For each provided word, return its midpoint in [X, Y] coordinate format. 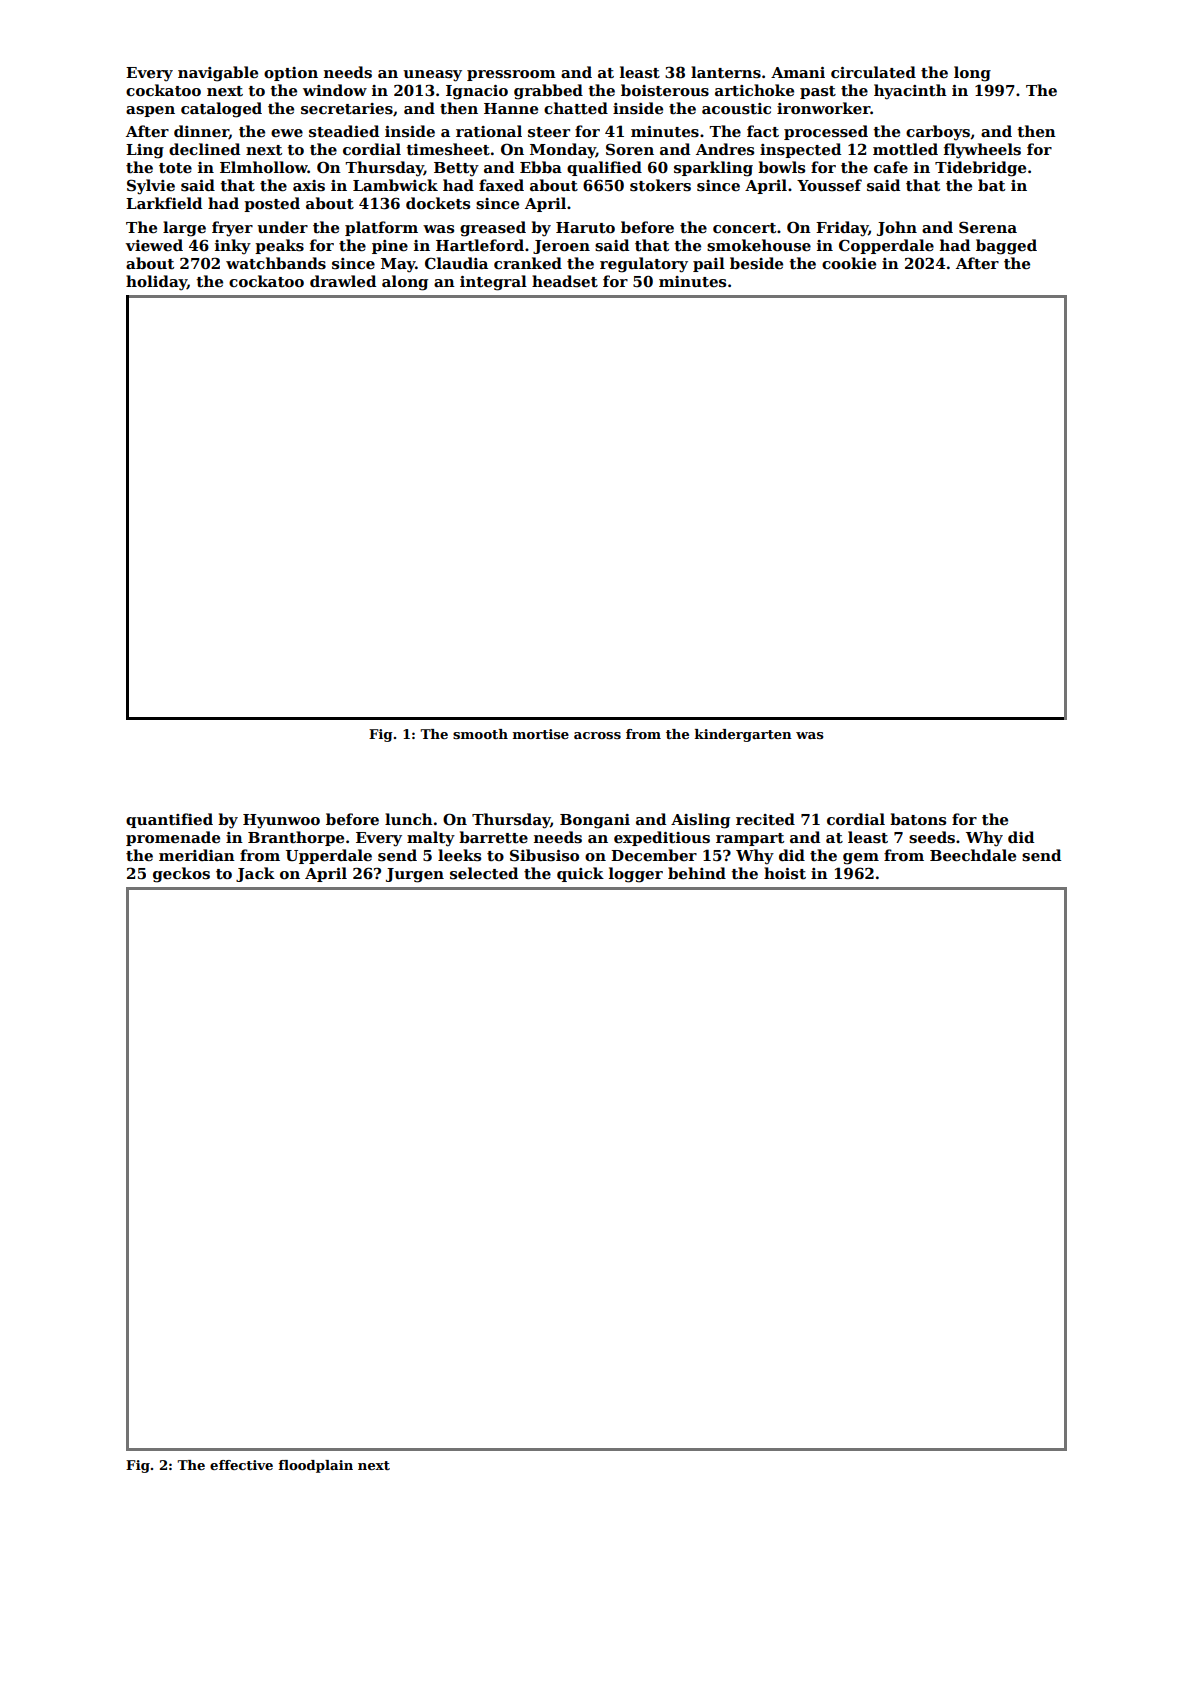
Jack [255, 874]
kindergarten [743, 735]
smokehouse [759, 245]
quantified [169, 820]
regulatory [644, 265]
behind [697, 873]
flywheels [982, 151]
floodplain [315, 1466]
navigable [218, 74]
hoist [785, 873]
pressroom [511, 75]
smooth [480, 734]
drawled [343, 281]
